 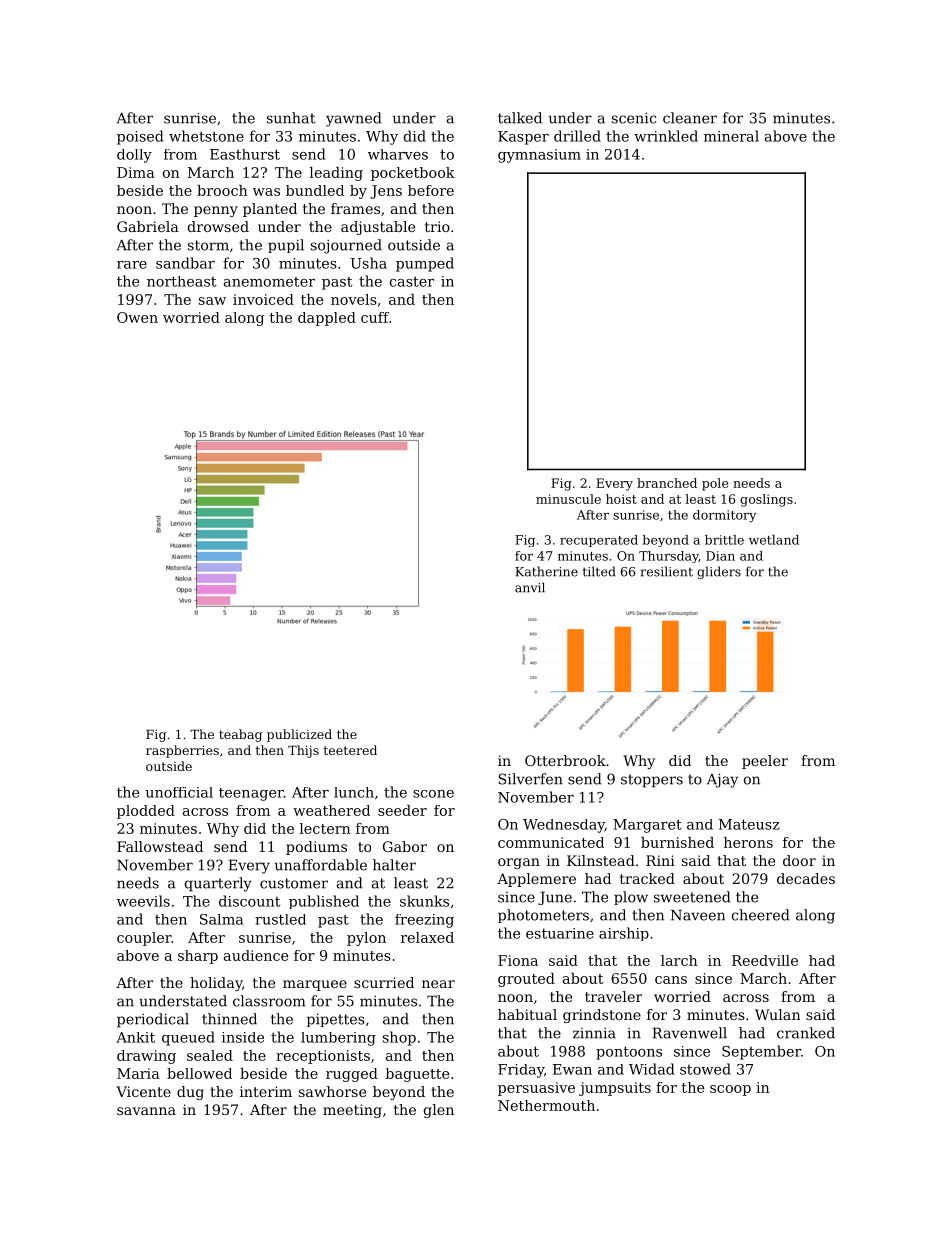 What do you see at coordinates (350, 750) in the document?
I see `teetered` at bounding box center [350, 750].
